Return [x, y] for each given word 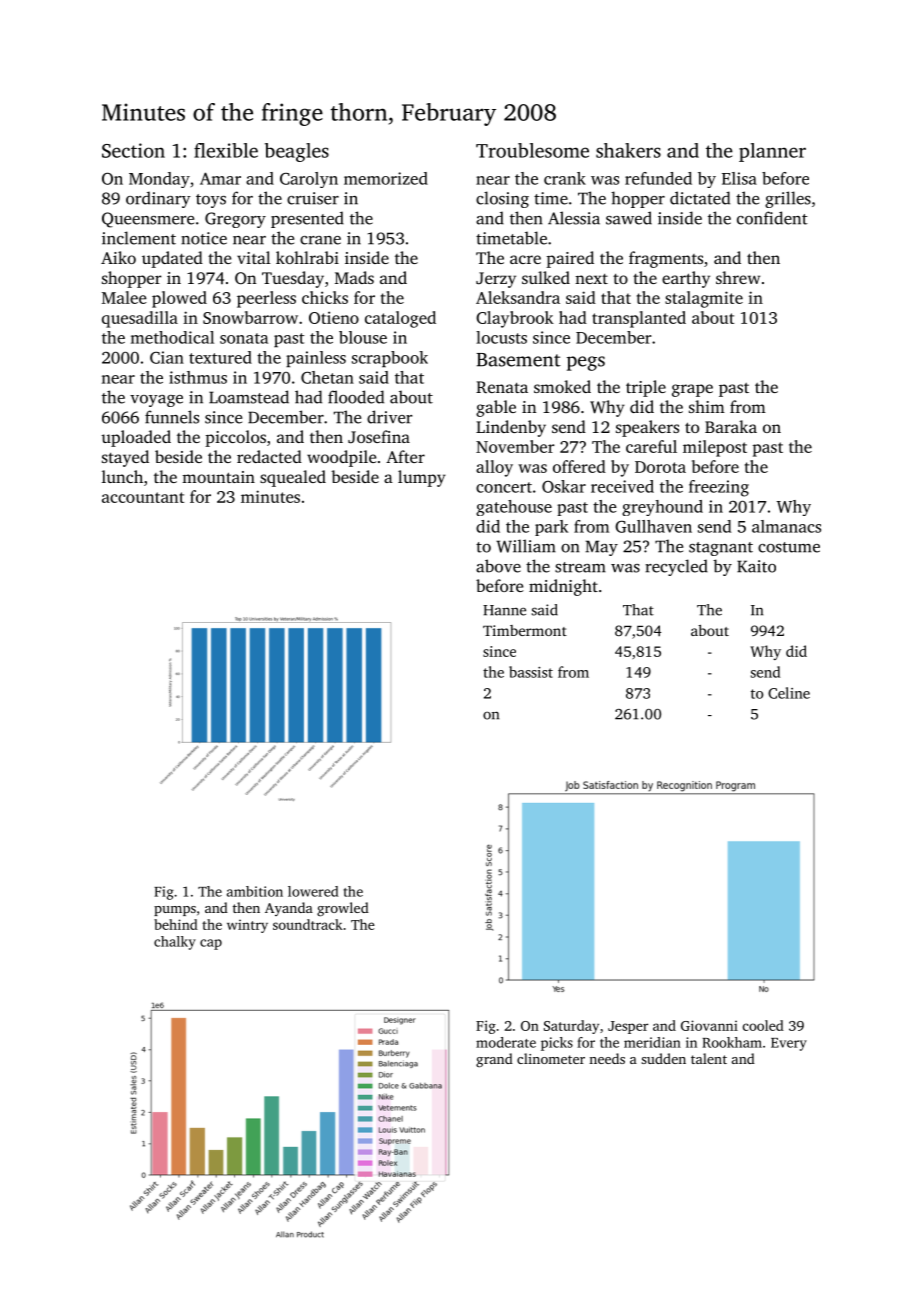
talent [709, 1058]
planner [772, 152]
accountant [143, 497]
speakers [647, 428]
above [498, 566]
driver [390, 417]
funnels [172, 417]
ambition [255, 891]
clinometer [551, 1058]
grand [494, 1060]
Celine [789, 693]
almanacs [786, 526]
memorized [386, 178]
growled [343, 909]
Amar [220, 178]
